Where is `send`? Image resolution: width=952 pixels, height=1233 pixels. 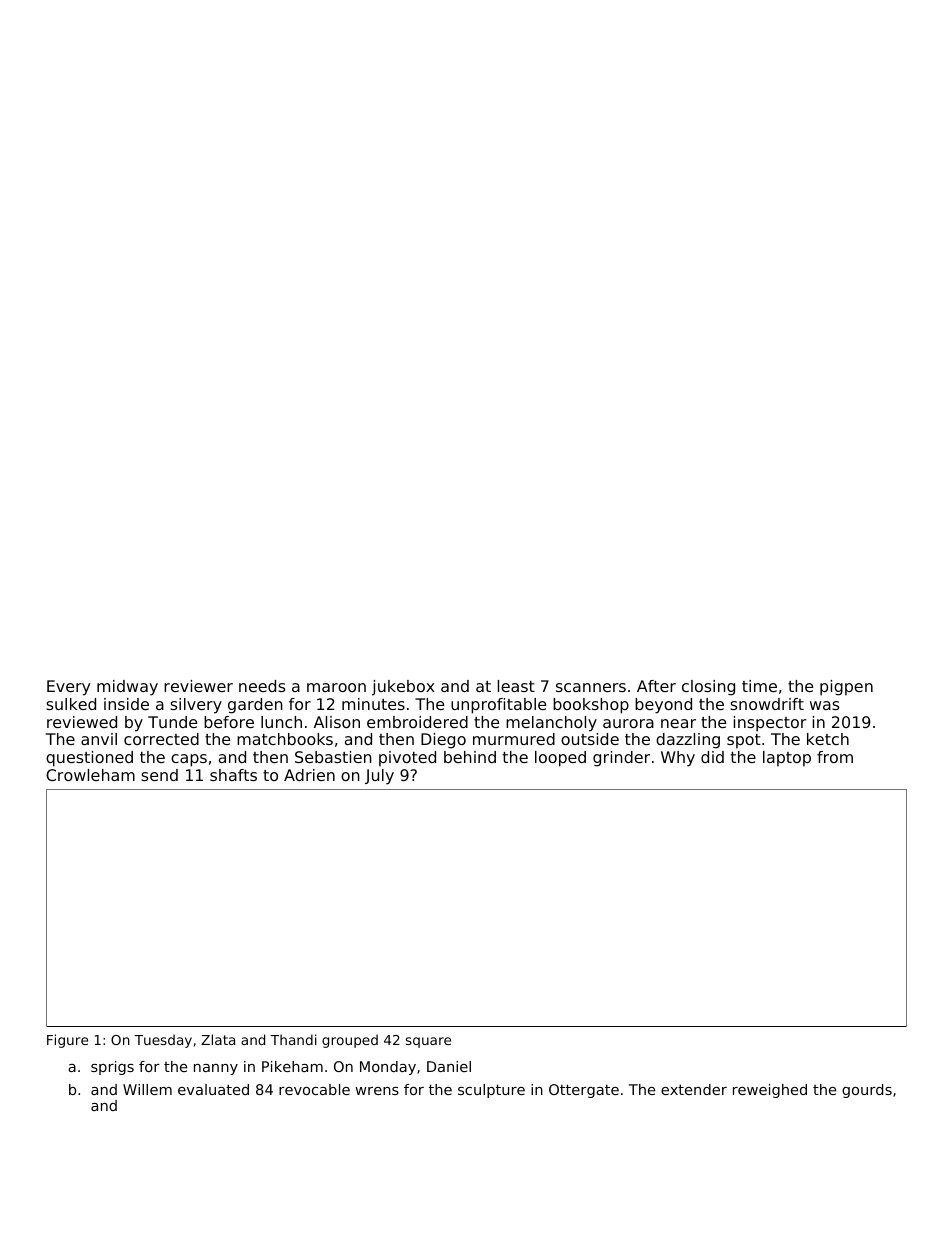
send is located at coordinates (159, 775).
